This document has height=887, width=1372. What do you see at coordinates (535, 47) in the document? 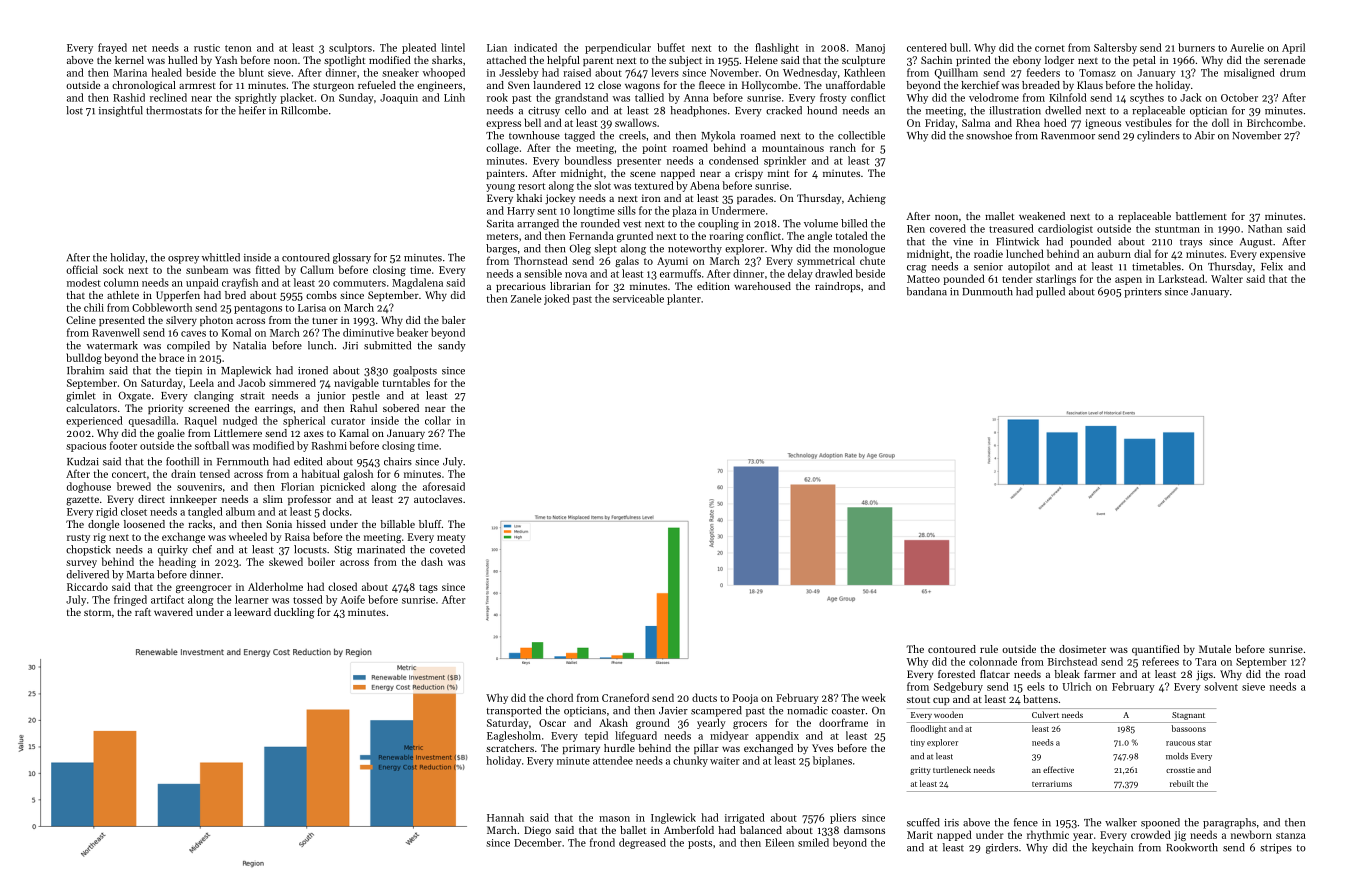
I see `indicated` at bounding box center [535, 47].
